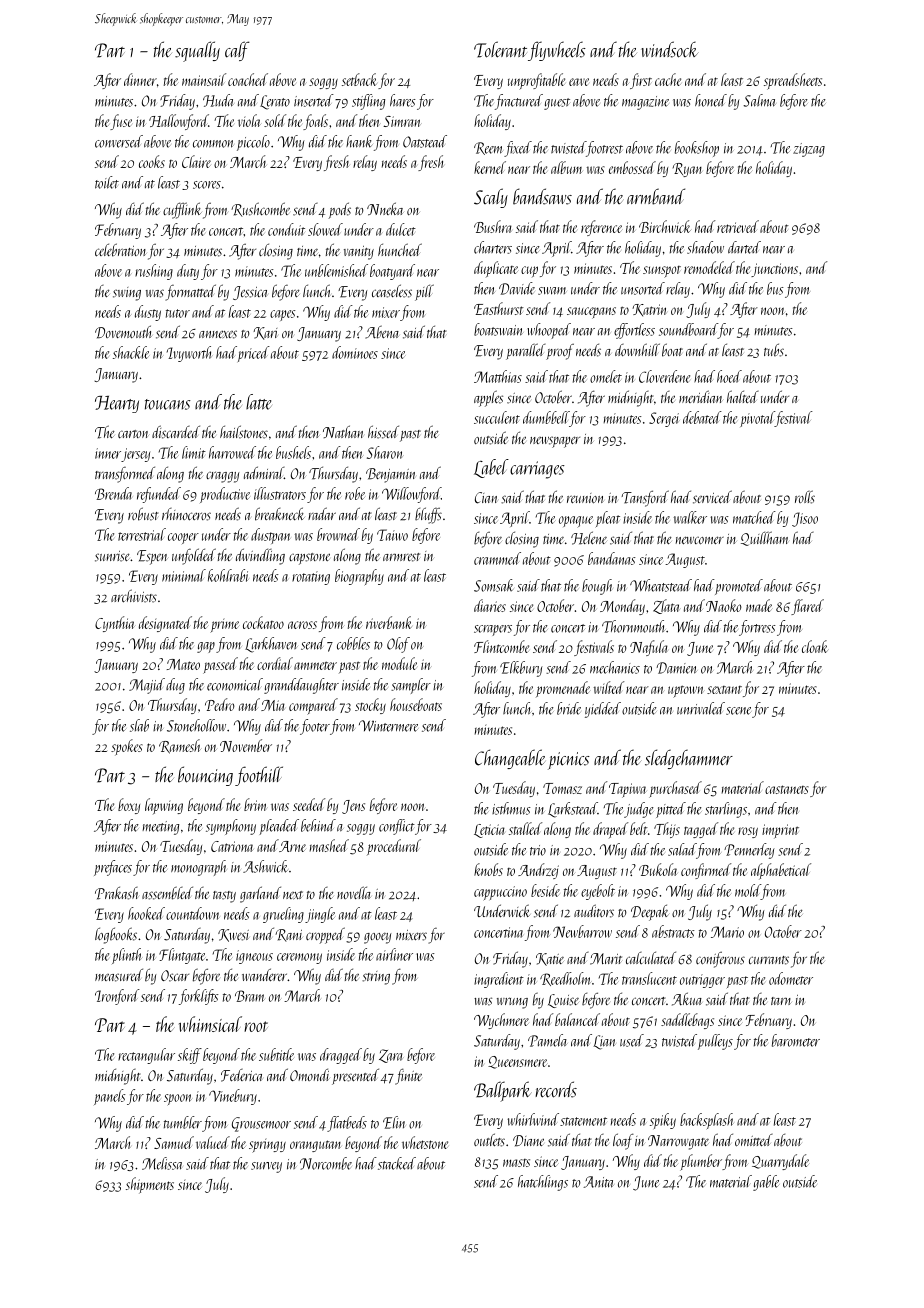 The width and height of the screenshot is (924, 1308). I want to click on cup, so click(529, 271).
